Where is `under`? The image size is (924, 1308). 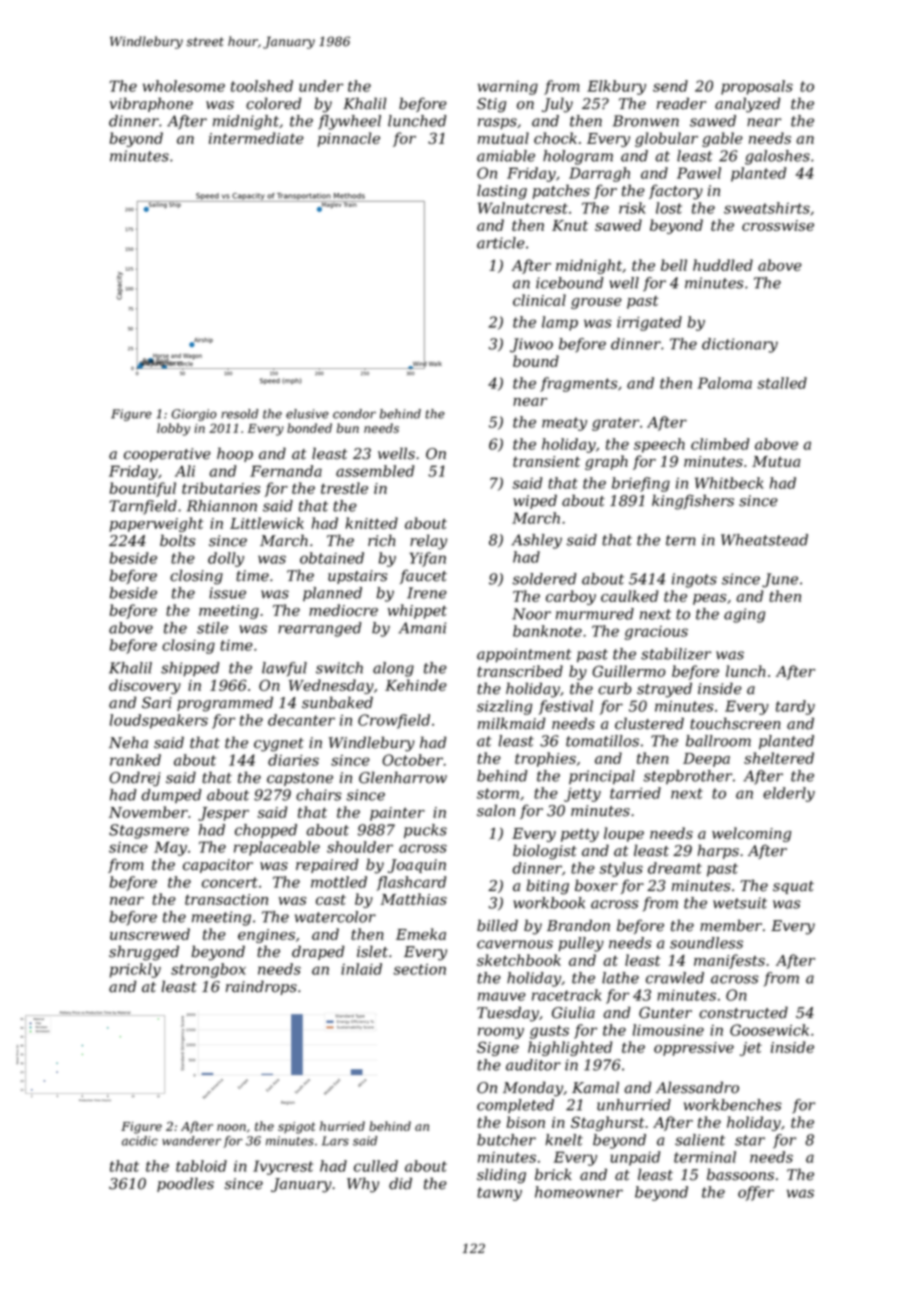 under is located at coordinates (321, 86).
